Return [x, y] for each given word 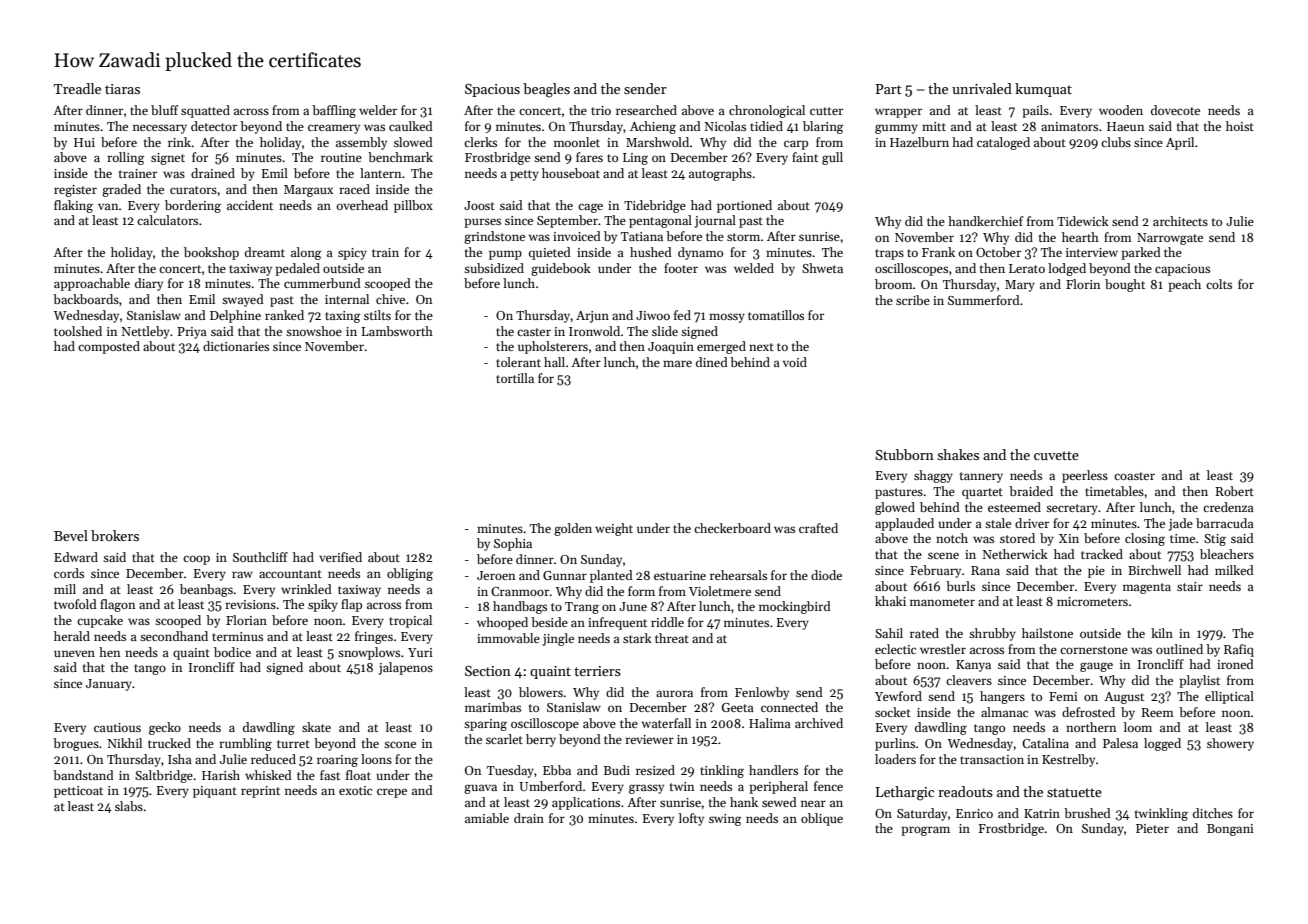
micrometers [1092, 601]
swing [725, 820]
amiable [487, 818]
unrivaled [982, 88]
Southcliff [260, 557]
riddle [667, 622]
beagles [546, 90]
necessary [160, 129]
